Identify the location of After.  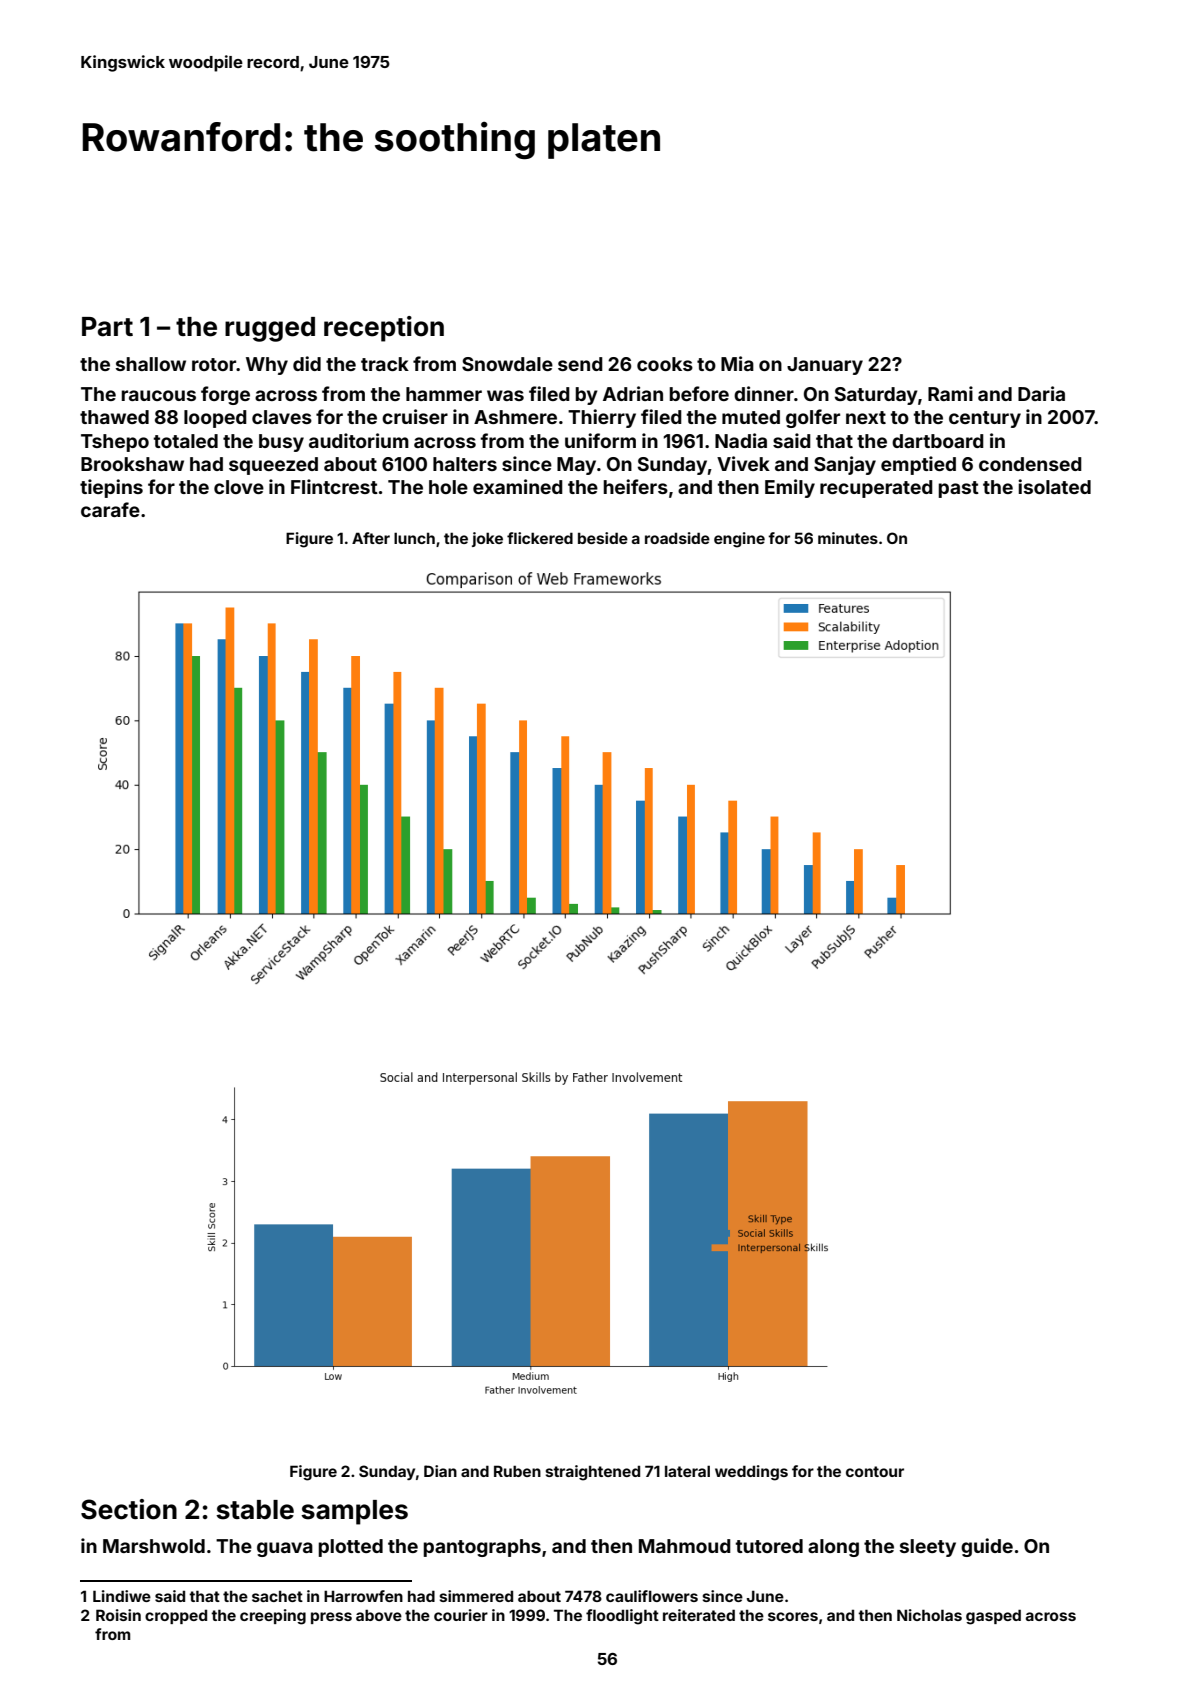
(371, 538).
